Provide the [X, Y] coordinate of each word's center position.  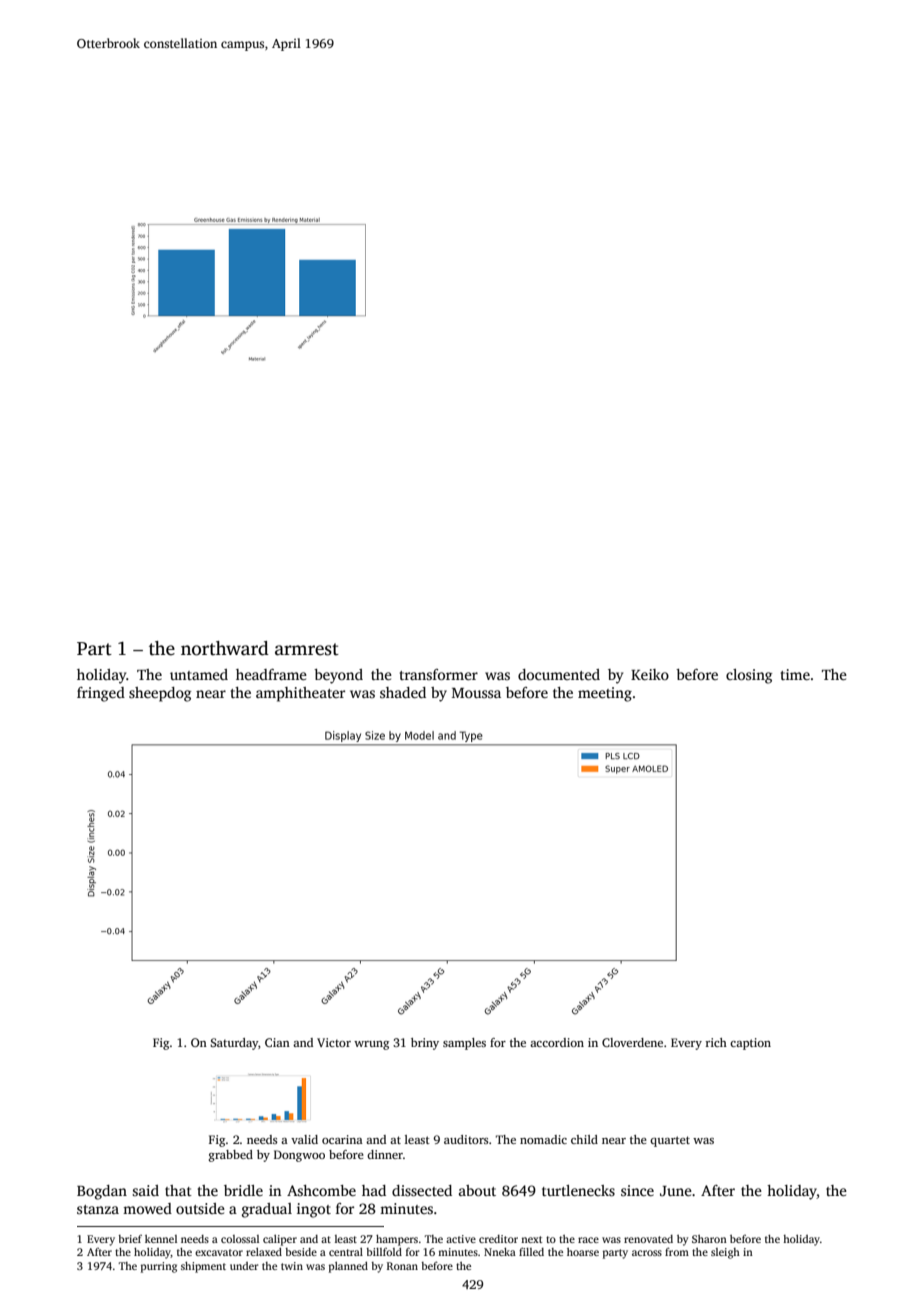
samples [464, 1044]
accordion [557, 1042]
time [795, 674]
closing [749, 676]
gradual [267, 1210]
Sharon [709, 1239]
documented [559, 674]
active [461, 1239]
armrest [307, 649]
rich [716, 1042]
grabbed [231, 1156]
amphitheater [300, 694]
